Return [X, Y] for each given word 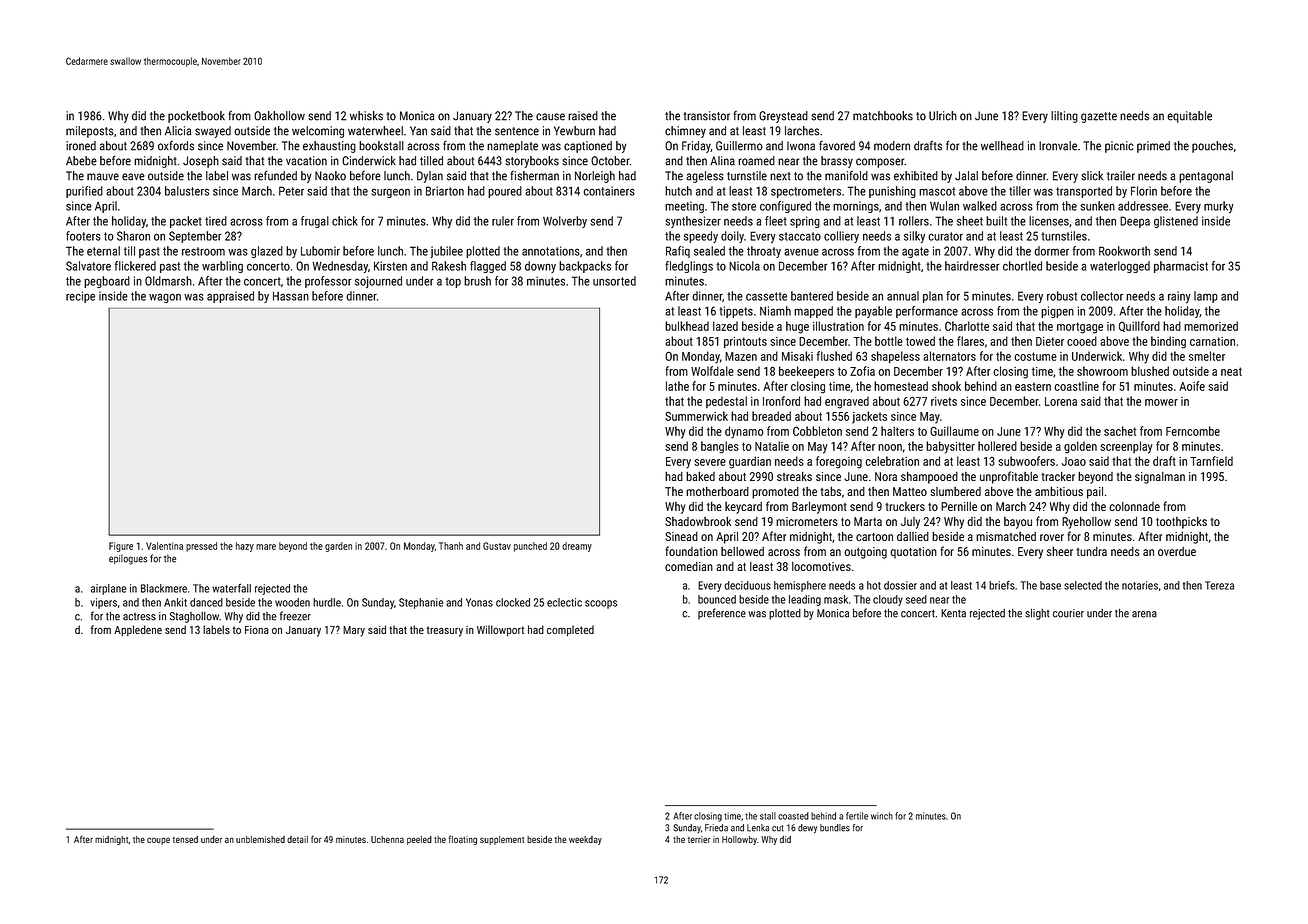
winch [882, 816]
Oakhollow [279, 116]
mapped [813, 312]
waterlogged [1120, 267]
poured [505, 192]
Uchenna [387, 839]
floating [463, 840]
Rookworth [1124, 251]
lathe [677, 386]
